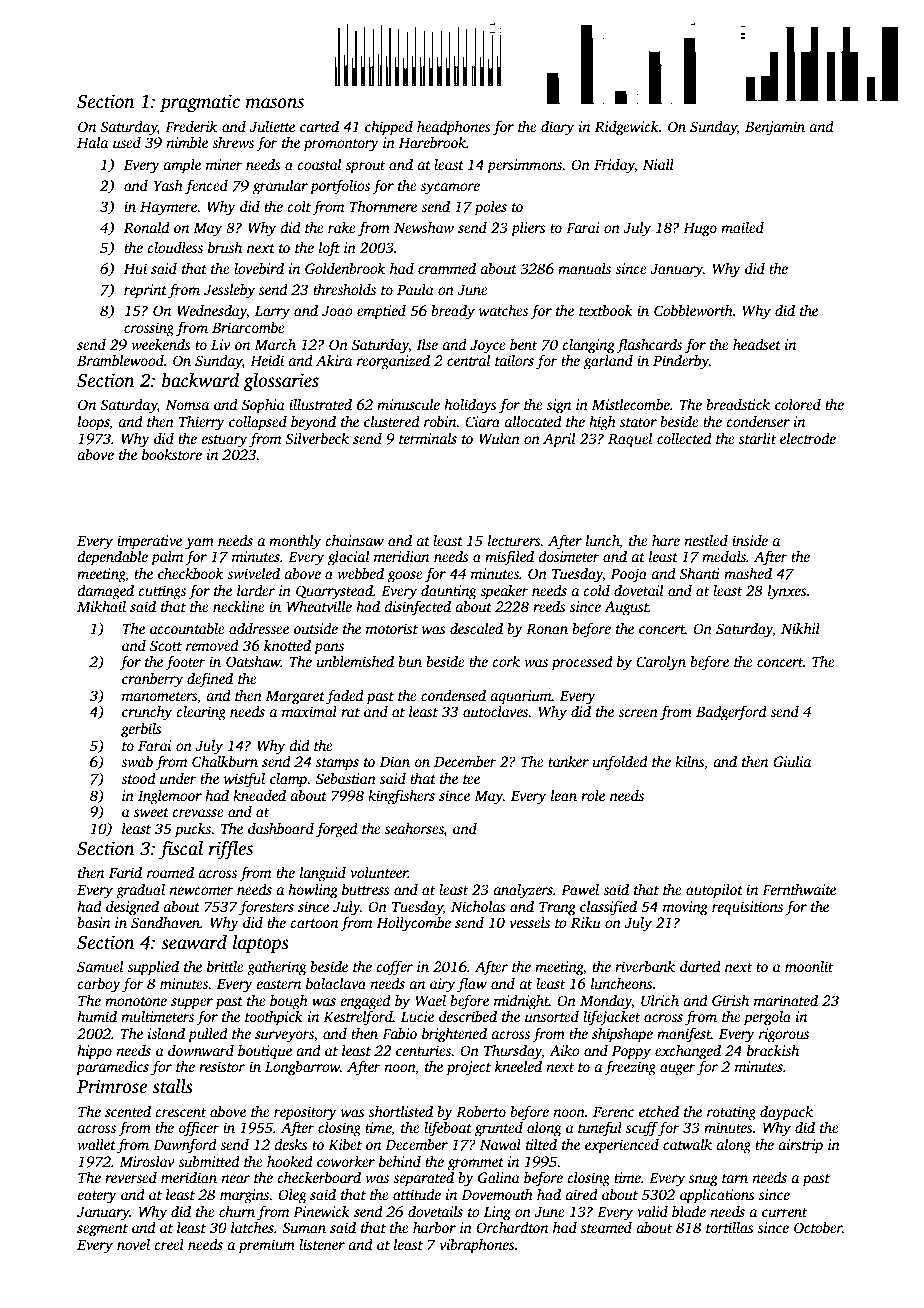 This document has width=924, height=1308. I want to click on Ridgewick, so click(627, 128).
